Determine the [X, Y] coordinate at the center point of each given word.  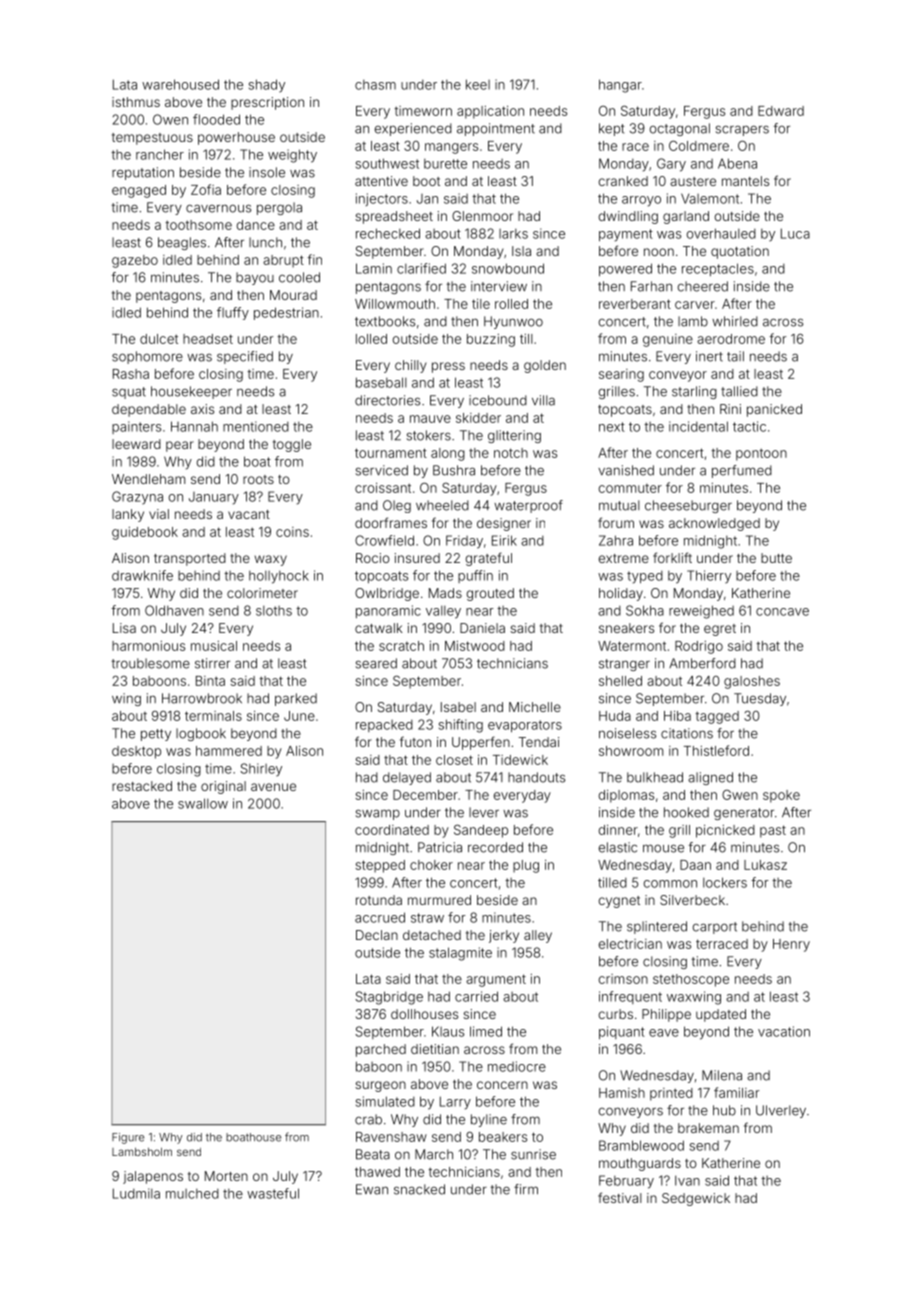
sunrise [533, 1154]
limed [486, 1031]
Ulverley [781, 1111]
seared [376, 663]
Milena [722, 1075]
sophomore [147, 357]
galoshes [752, 682]
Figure [128, 1138]
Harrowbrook [202, 698]
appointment [496, 129]
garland [686, 217]
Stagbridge [389, 998]
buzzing [491, 340]
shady [267, 85]
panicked [774, 410]
